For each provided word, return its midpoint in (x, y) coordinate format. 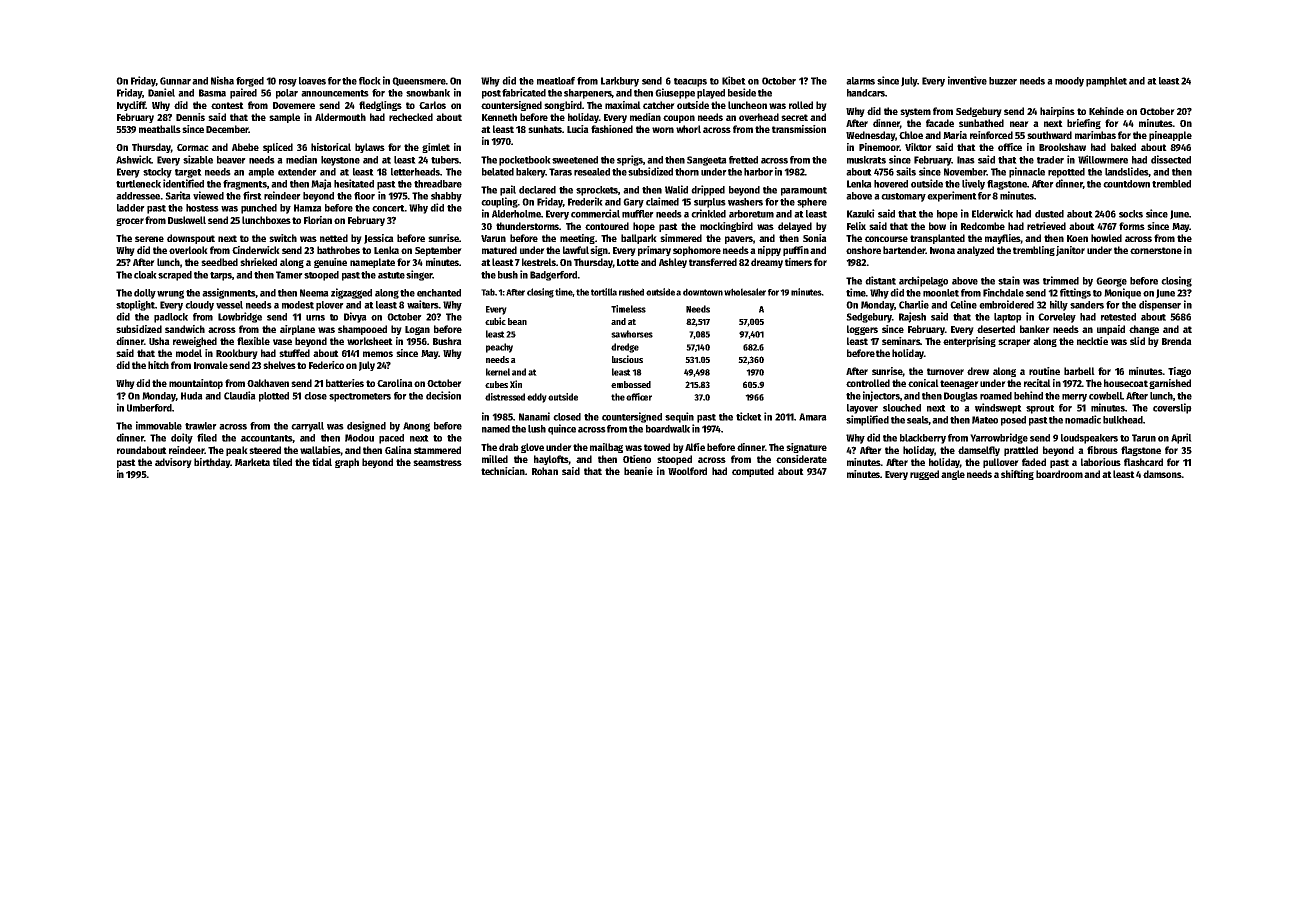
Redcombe (983, 226)
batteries (345, 383)
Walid (676, 189)
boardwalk (668, 429)
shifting (1017, 475)
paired (243, 93)
